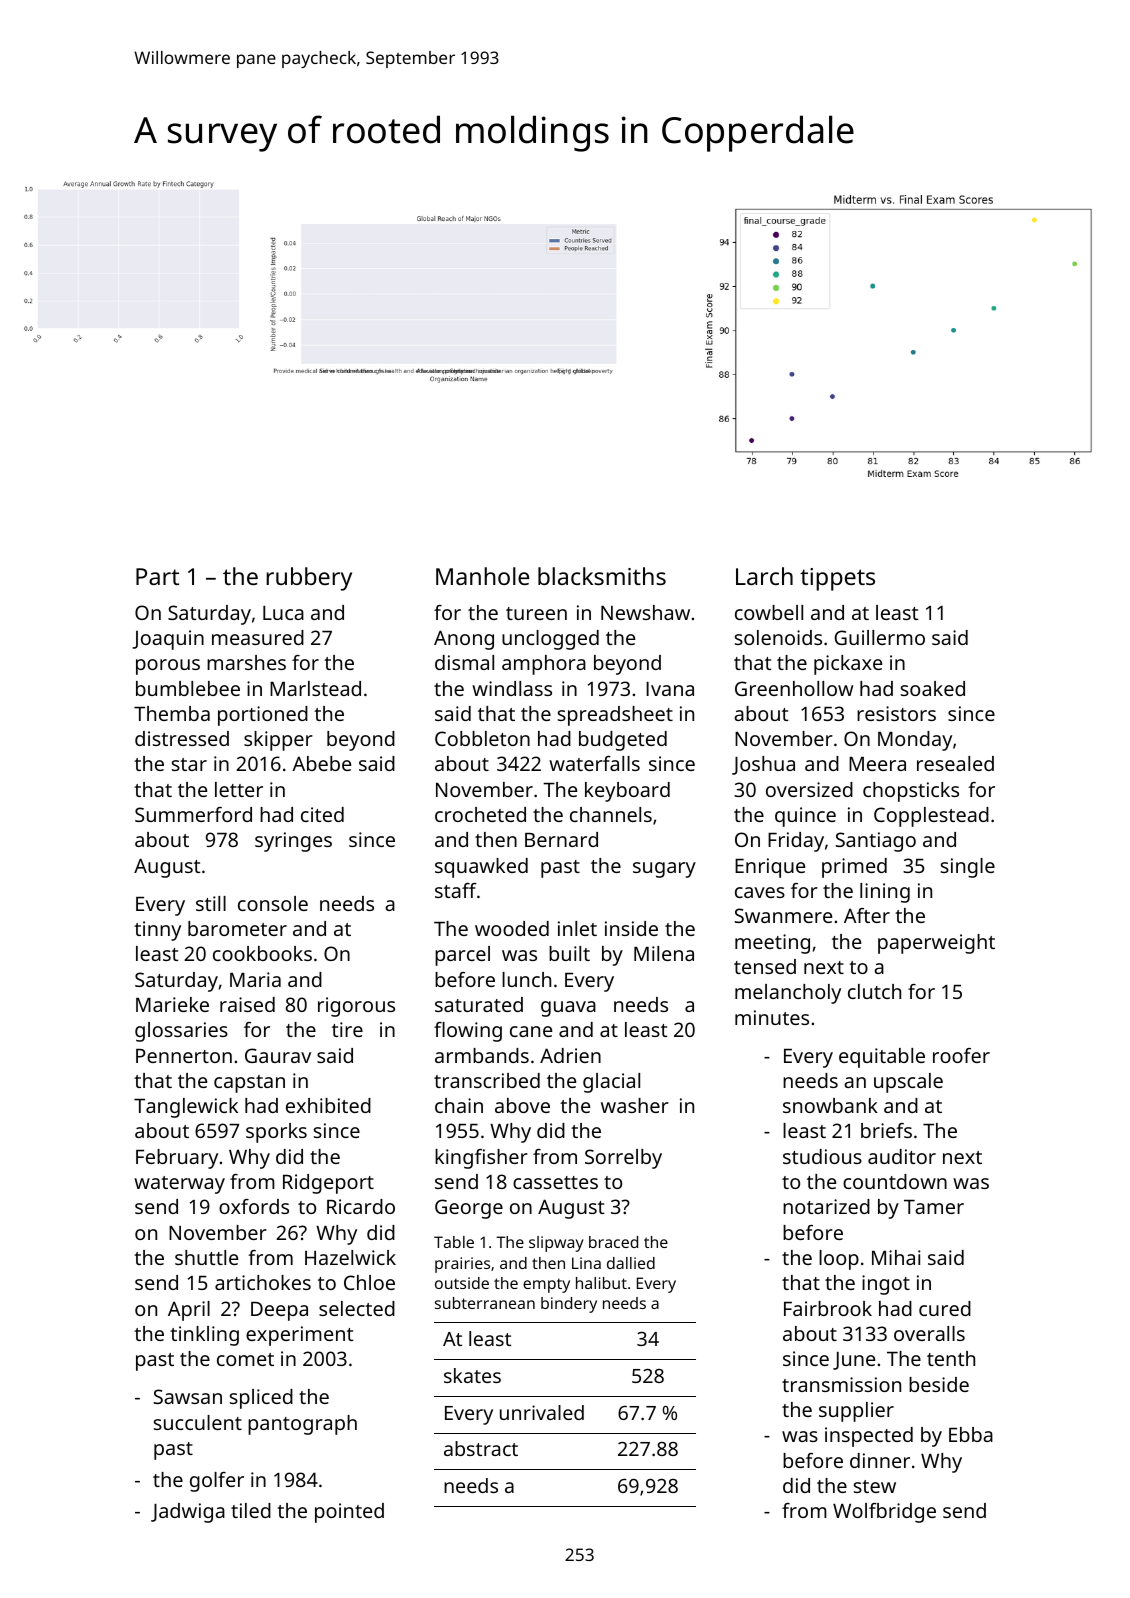 This page has height=1598, width=1130. What do you see at coordinates (880, 637) in the page?
I see `Guillermo` at bounding box center [880, 637].
